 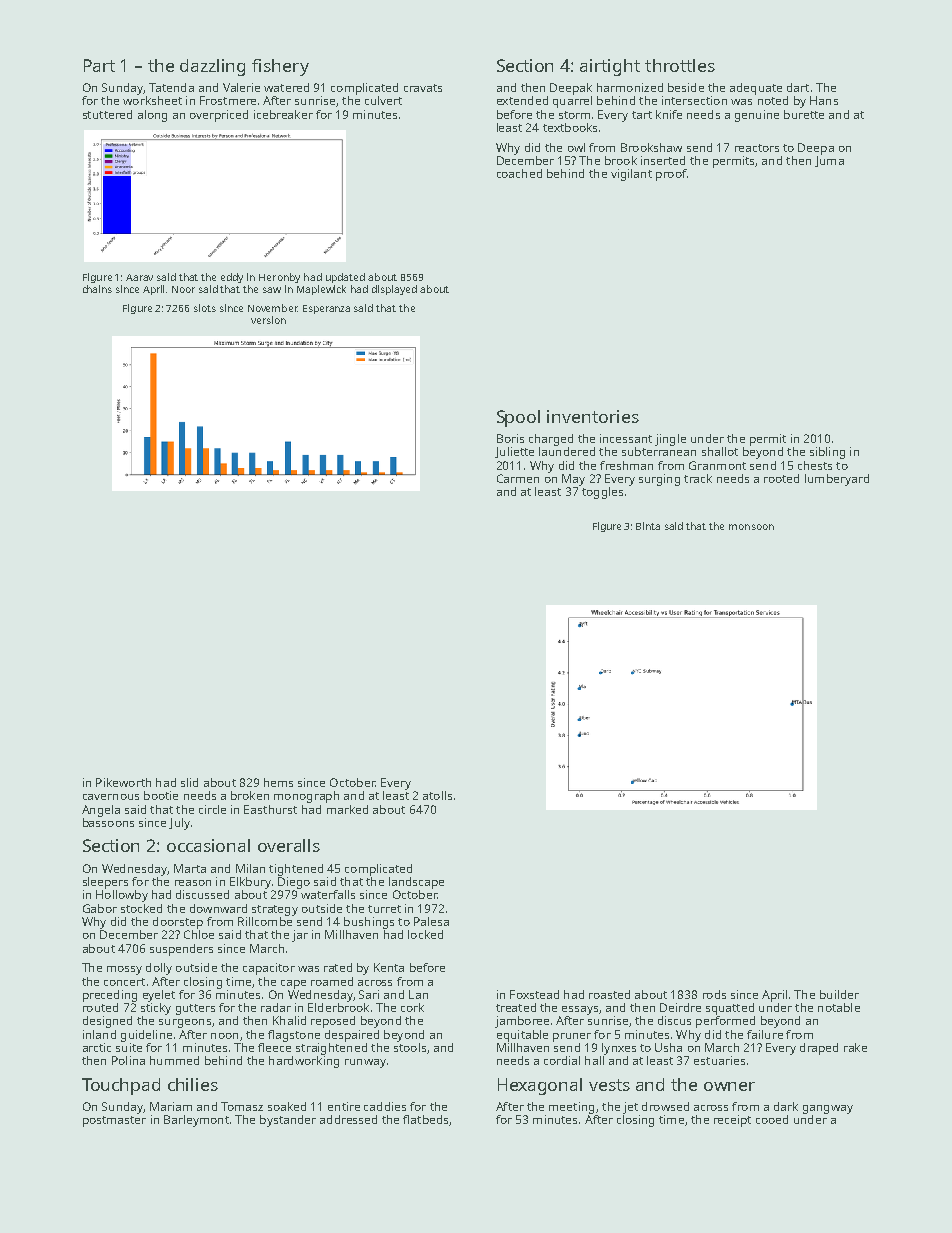 I want to click on track, so click(x=698, y=478).
